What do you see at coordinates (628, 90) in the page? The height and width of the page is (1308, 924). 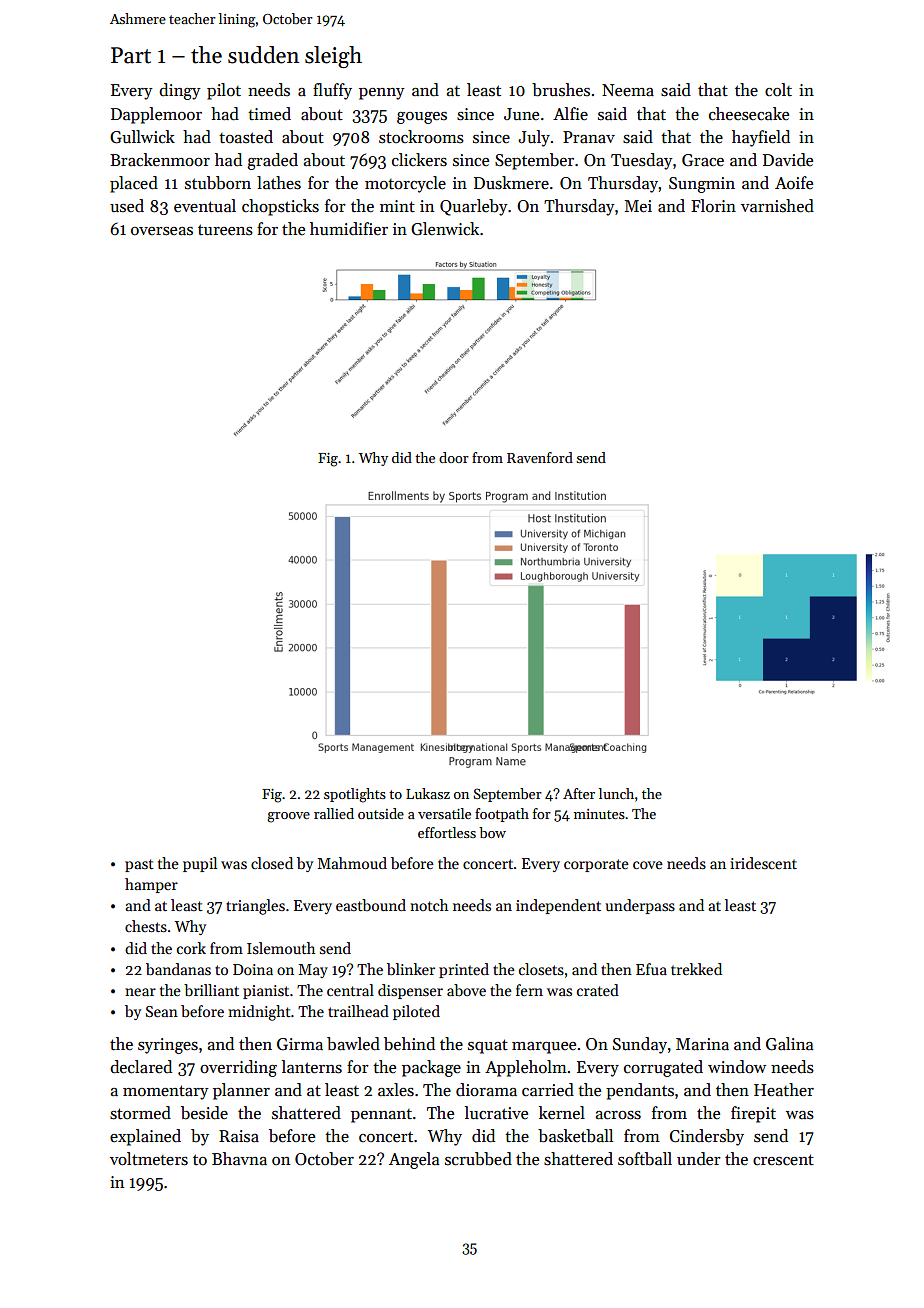 I see `Neema` at bounding box center [628, 90].
